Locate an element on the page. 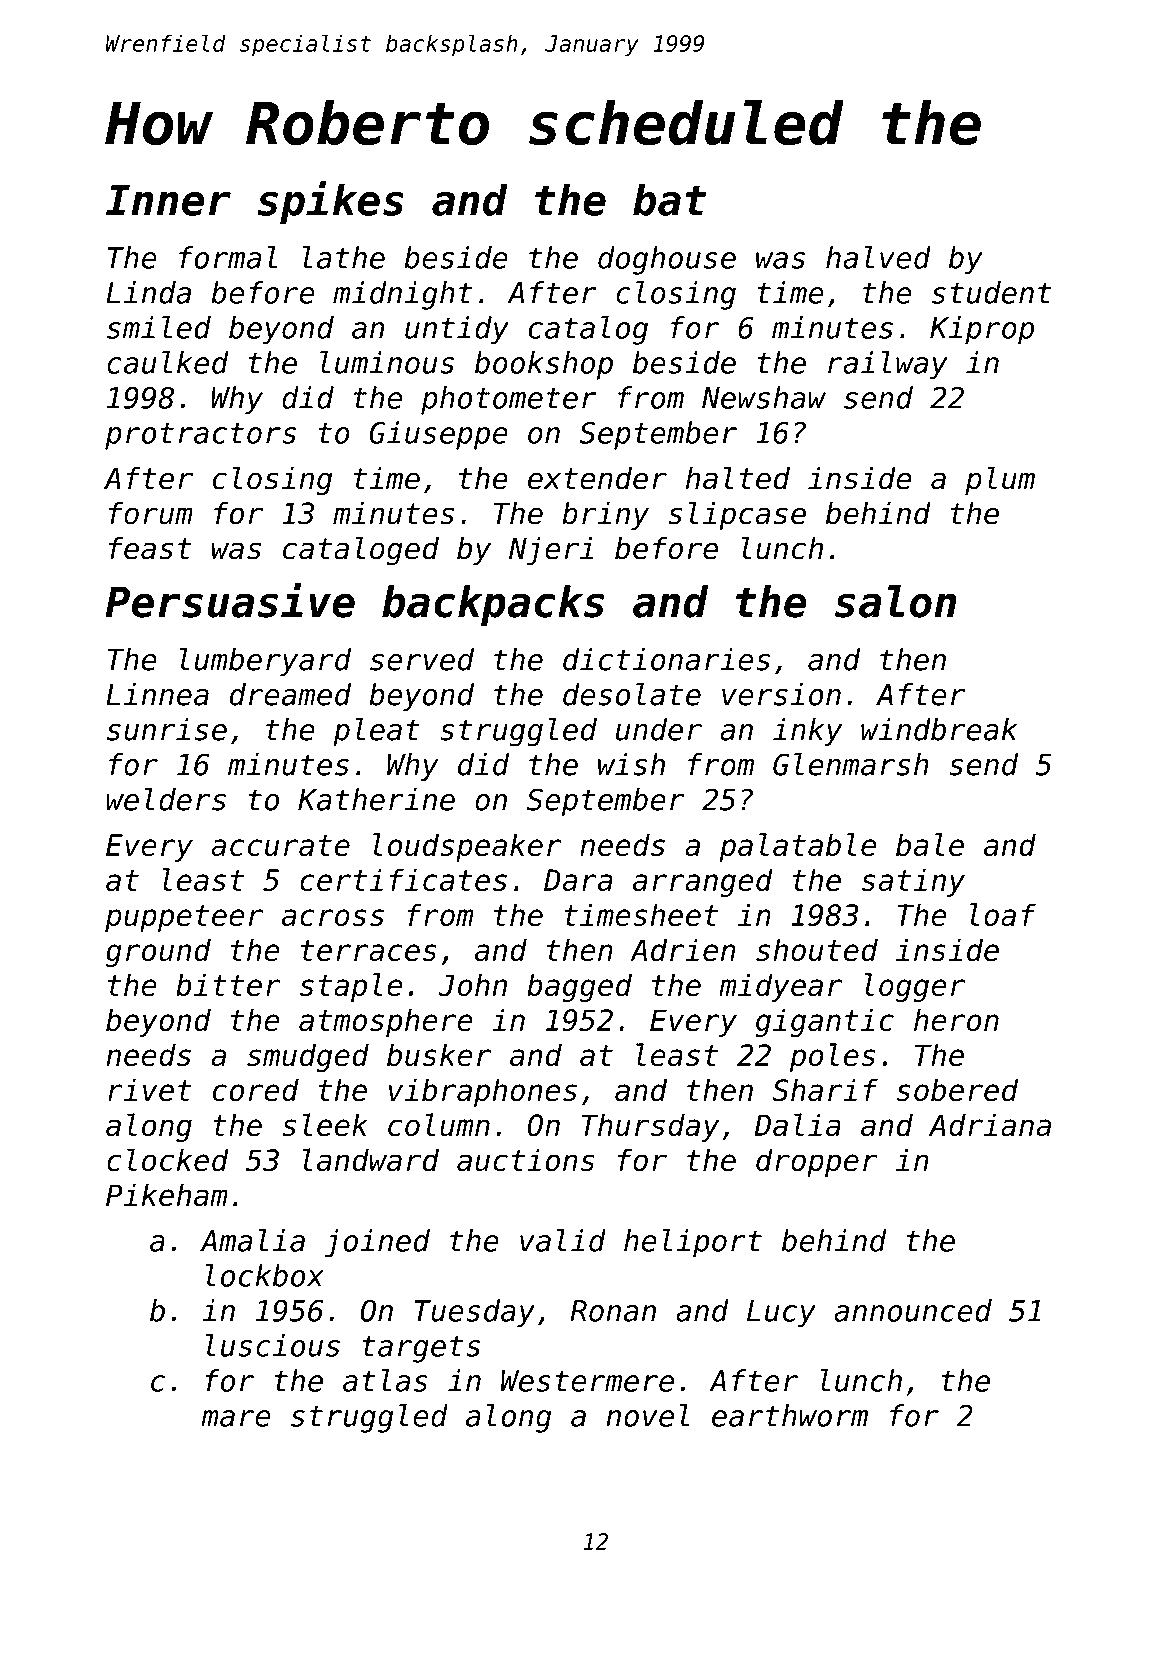 Image resolution: width=1165 pixels, height=1654 pixels. Persuasive is located at coordinates (230, 600).
